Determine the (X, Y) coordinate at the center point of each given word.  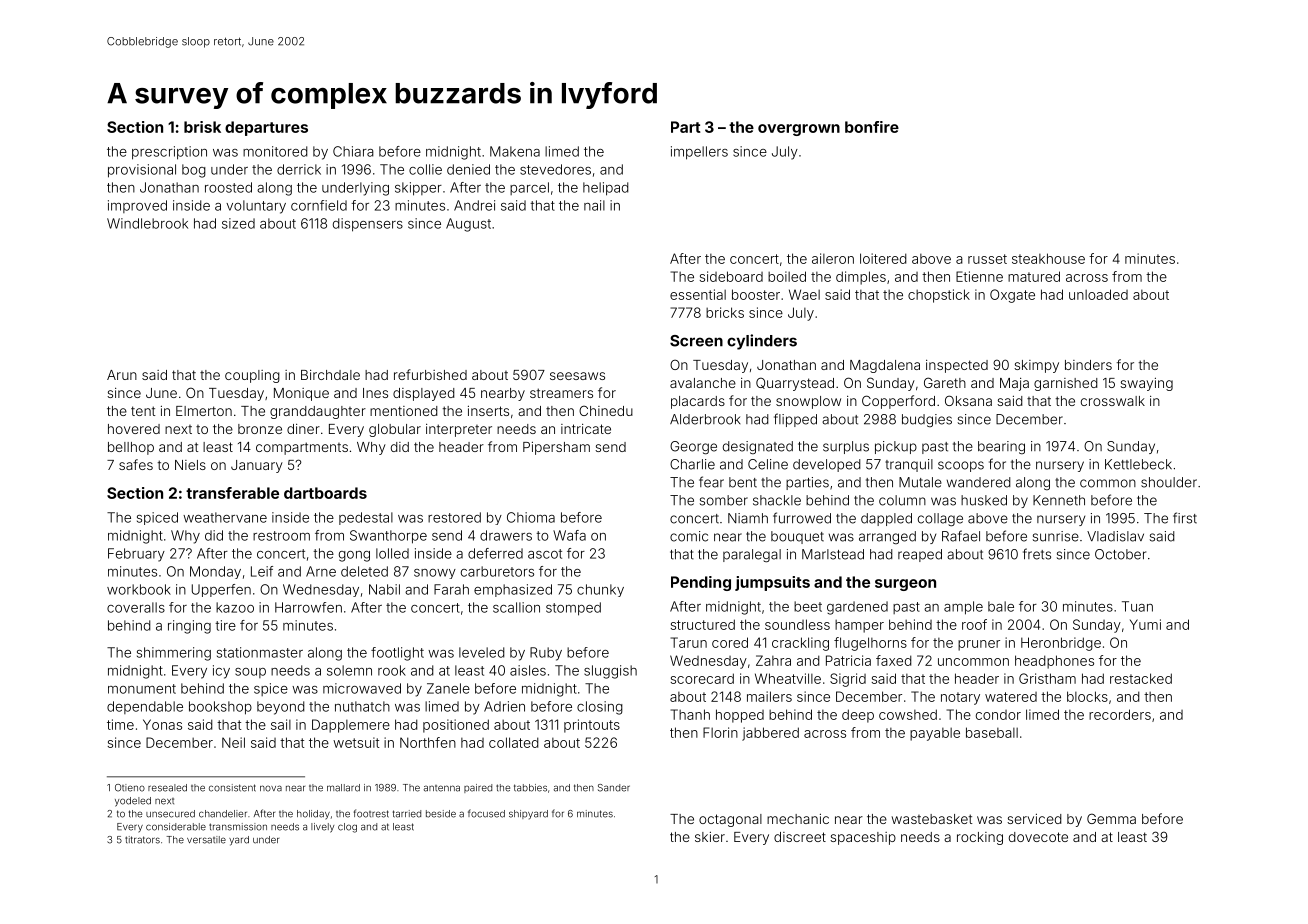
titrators (142, 840)
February (136, 555)
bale (1001, 606)
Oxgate (1012, 296)
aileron (833, 258)
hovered (134, 429)
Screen (696, 341)
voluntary (256, 207)
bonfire (872, 127)
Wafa (569, 535)
